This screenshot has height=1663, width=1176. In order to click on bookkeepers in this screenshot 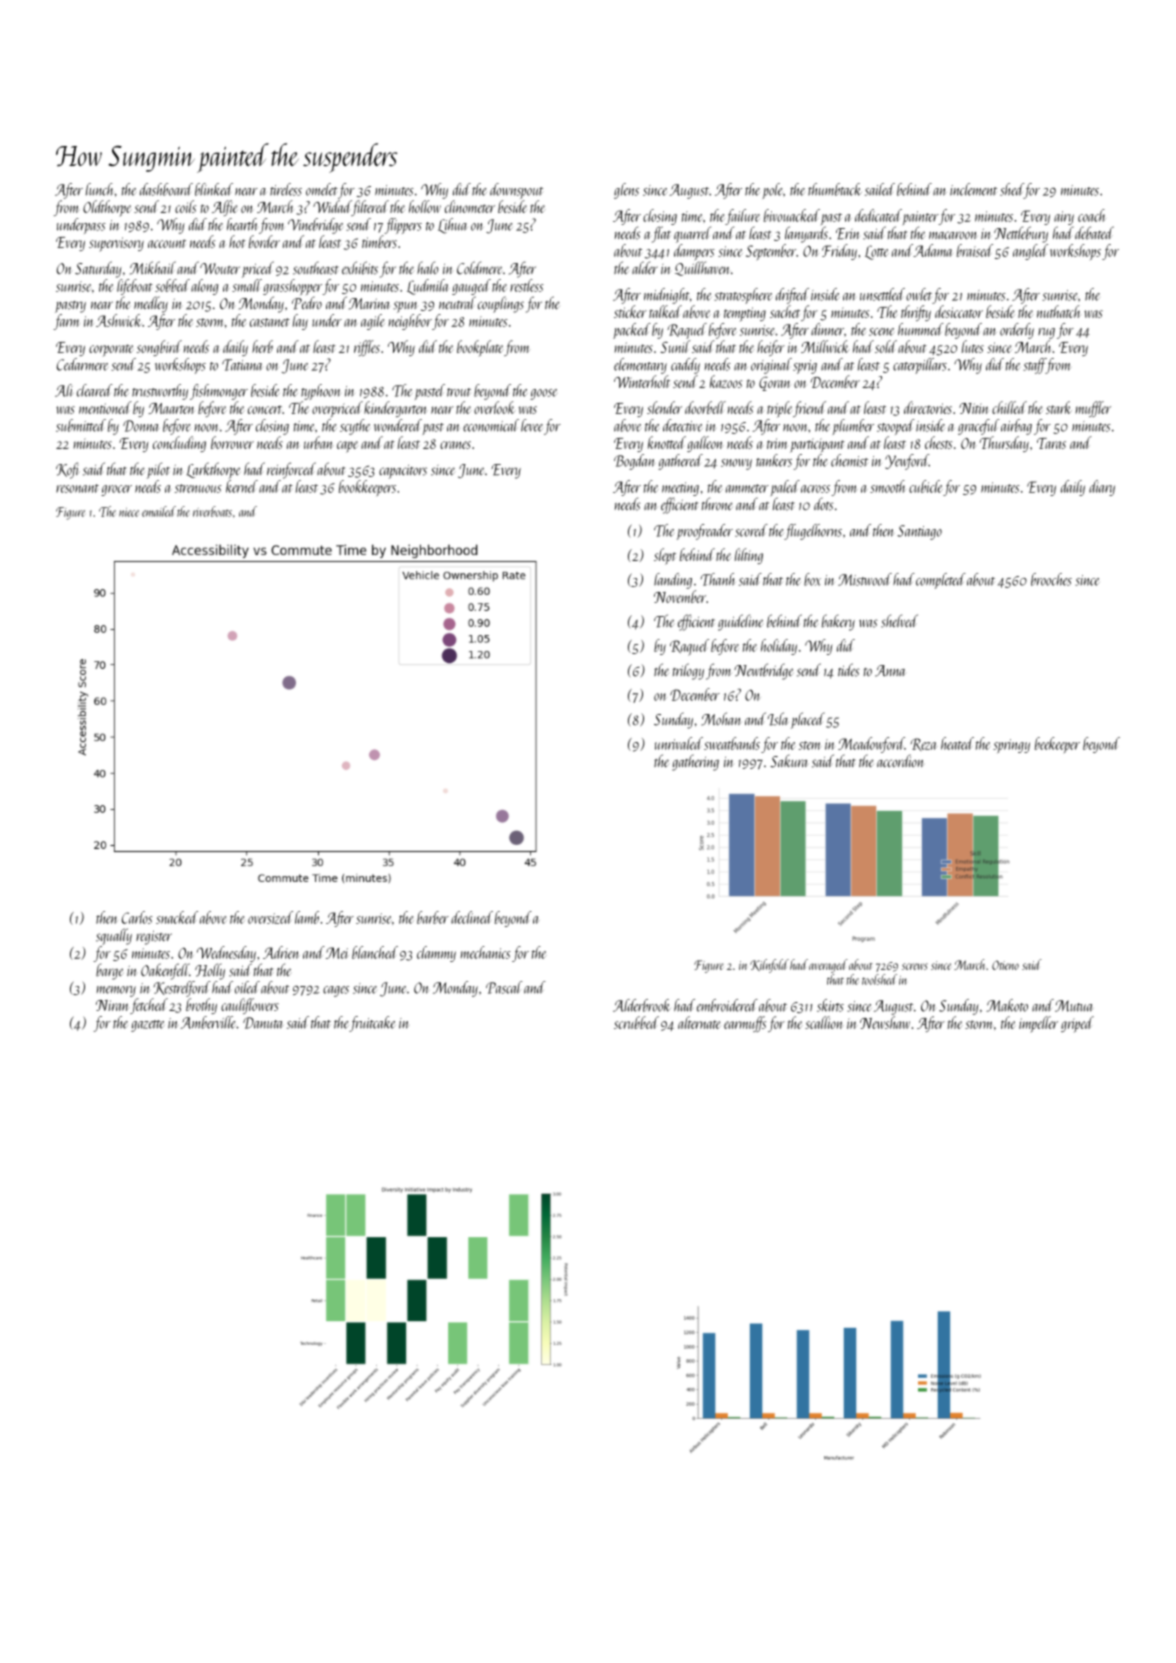, I will do `click(367, 488)`.
